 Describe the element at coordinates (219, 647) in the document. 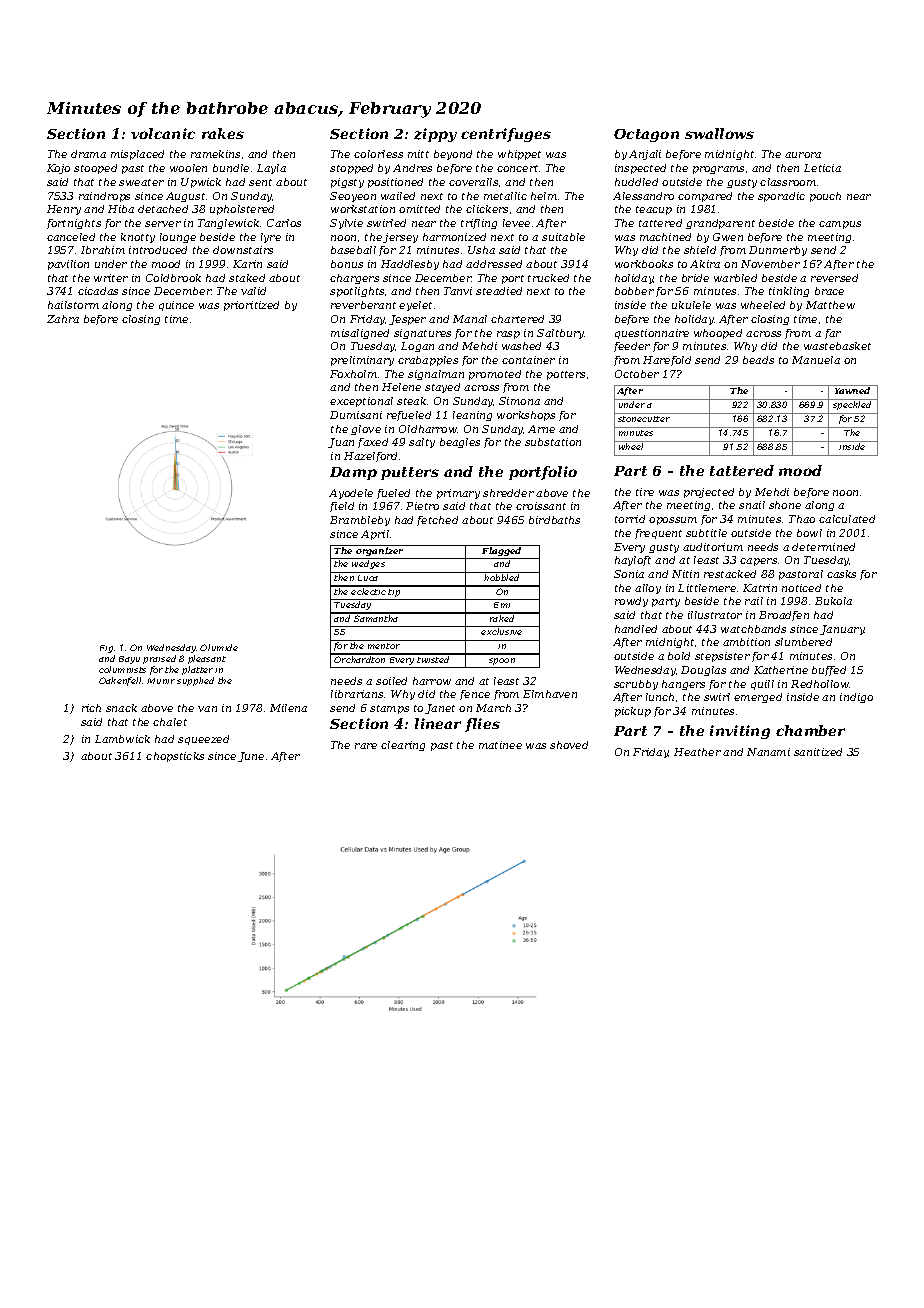

I see `Olumide` at that location.
